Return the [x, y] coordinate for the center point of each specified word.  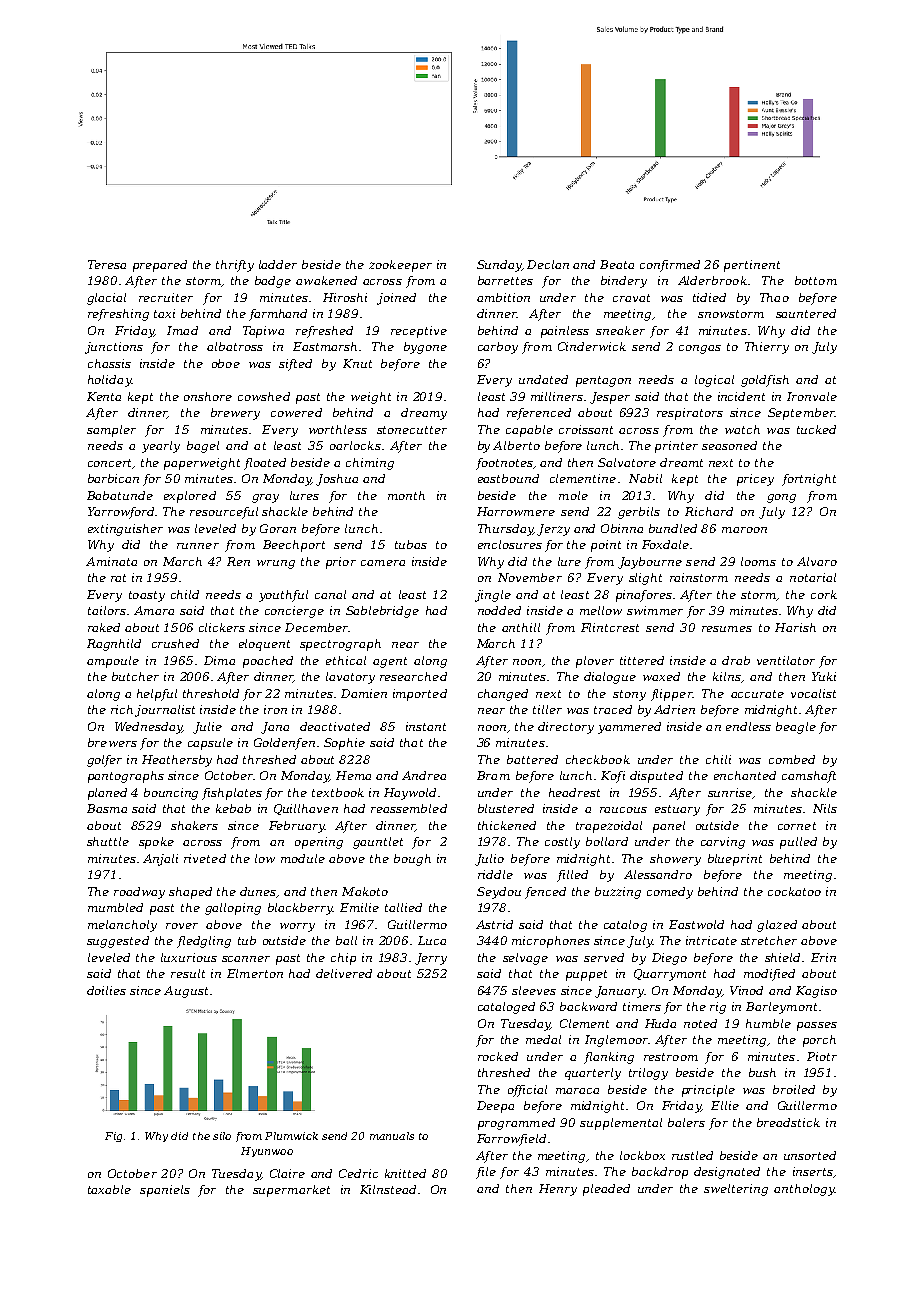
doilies [106, 990]
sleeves [534, 990]
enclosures [510, 544]
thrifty [235, 266]
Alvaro [817, 561]
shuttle [108, 841]
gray [265, 498]
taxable [109, 1189]
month [406, 495]
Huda [660, 1023]
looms [758, 561]
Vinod [746, 990]
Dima [219, 660]
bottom [816, 280]
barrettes [505, 280]
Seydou [499, 893]
